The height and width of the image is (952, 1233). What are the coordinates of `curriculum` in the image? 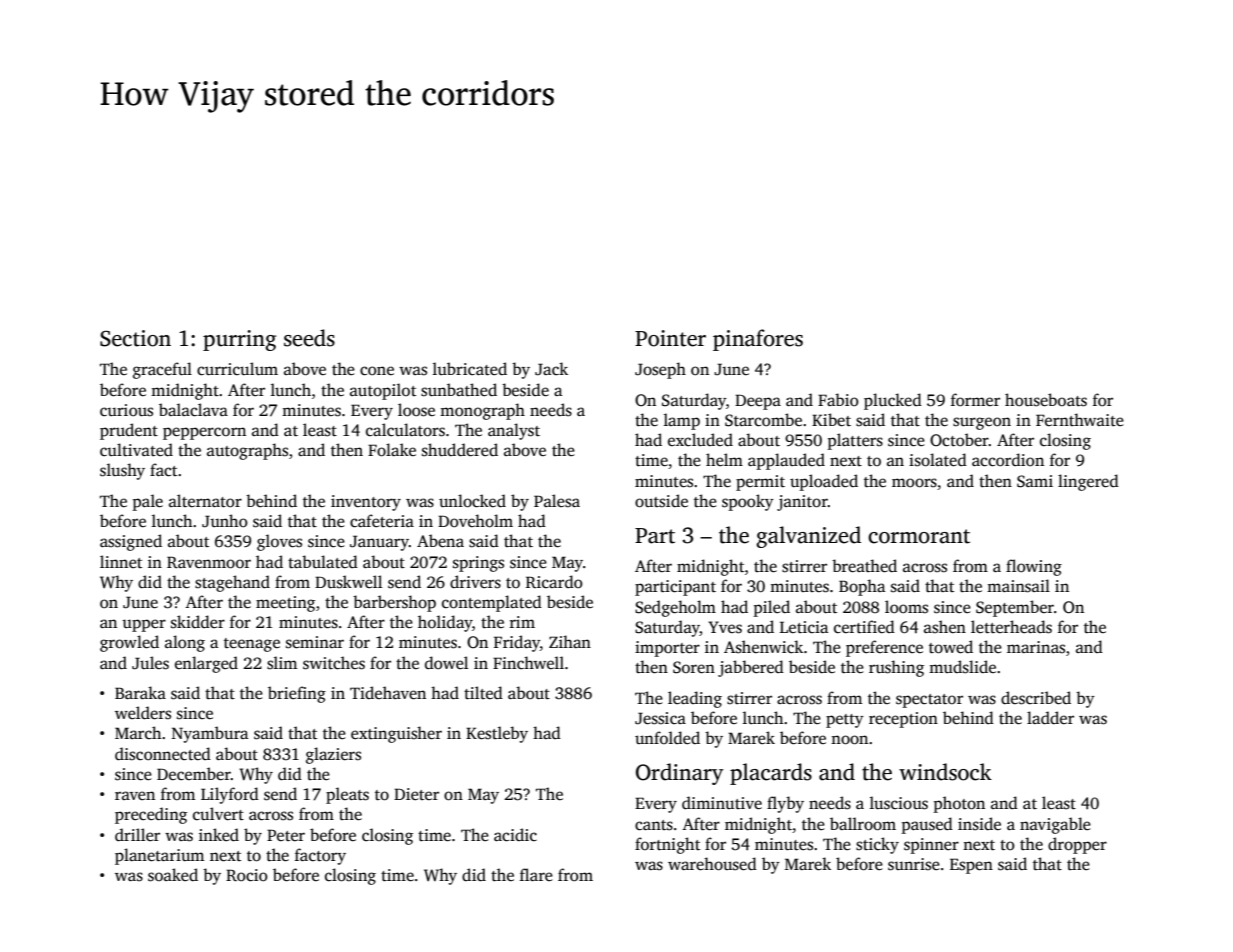 It's located at (237, 369).
